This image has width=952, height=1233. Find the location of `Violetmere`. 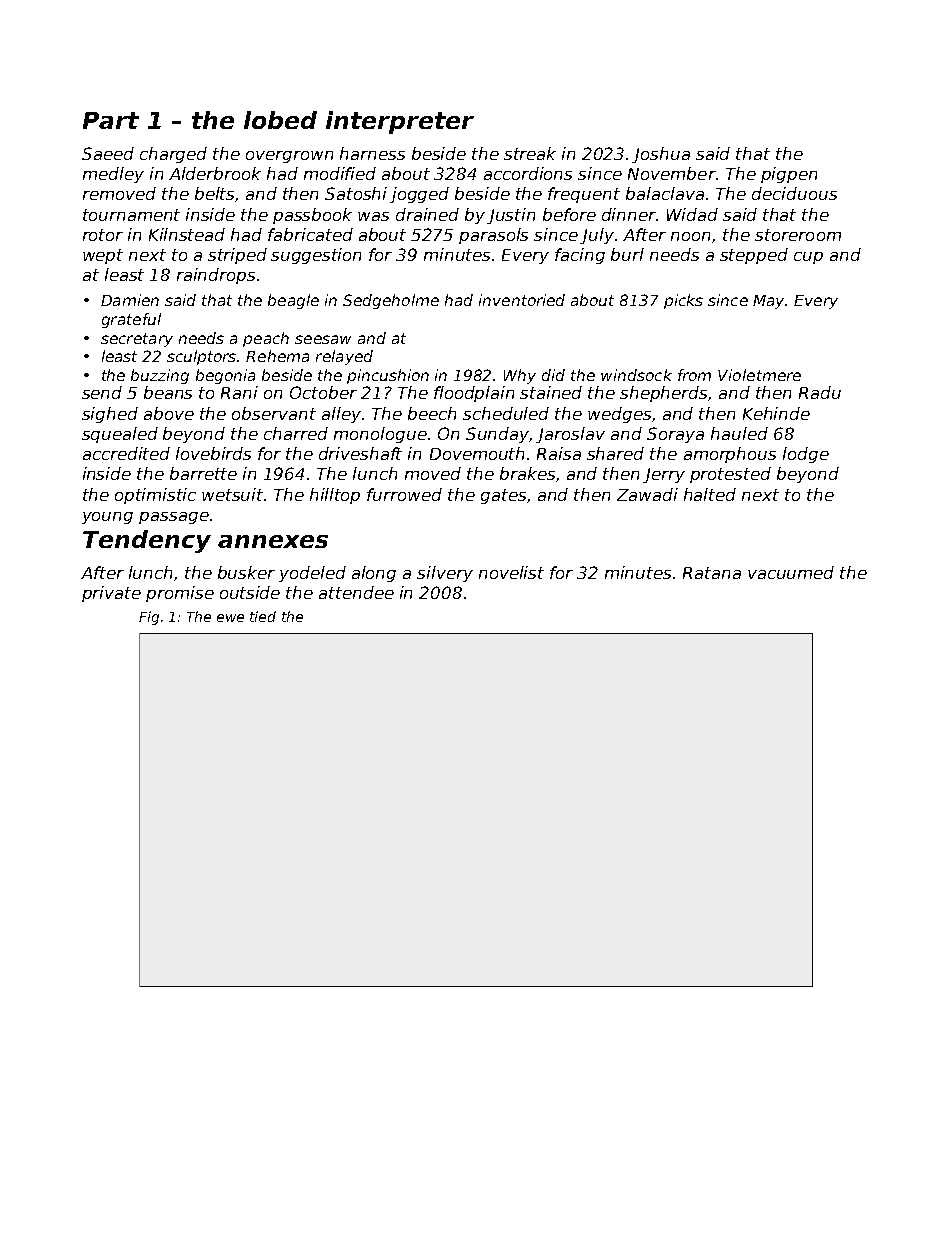

Violetmere is located at coordinates (759, 375).
